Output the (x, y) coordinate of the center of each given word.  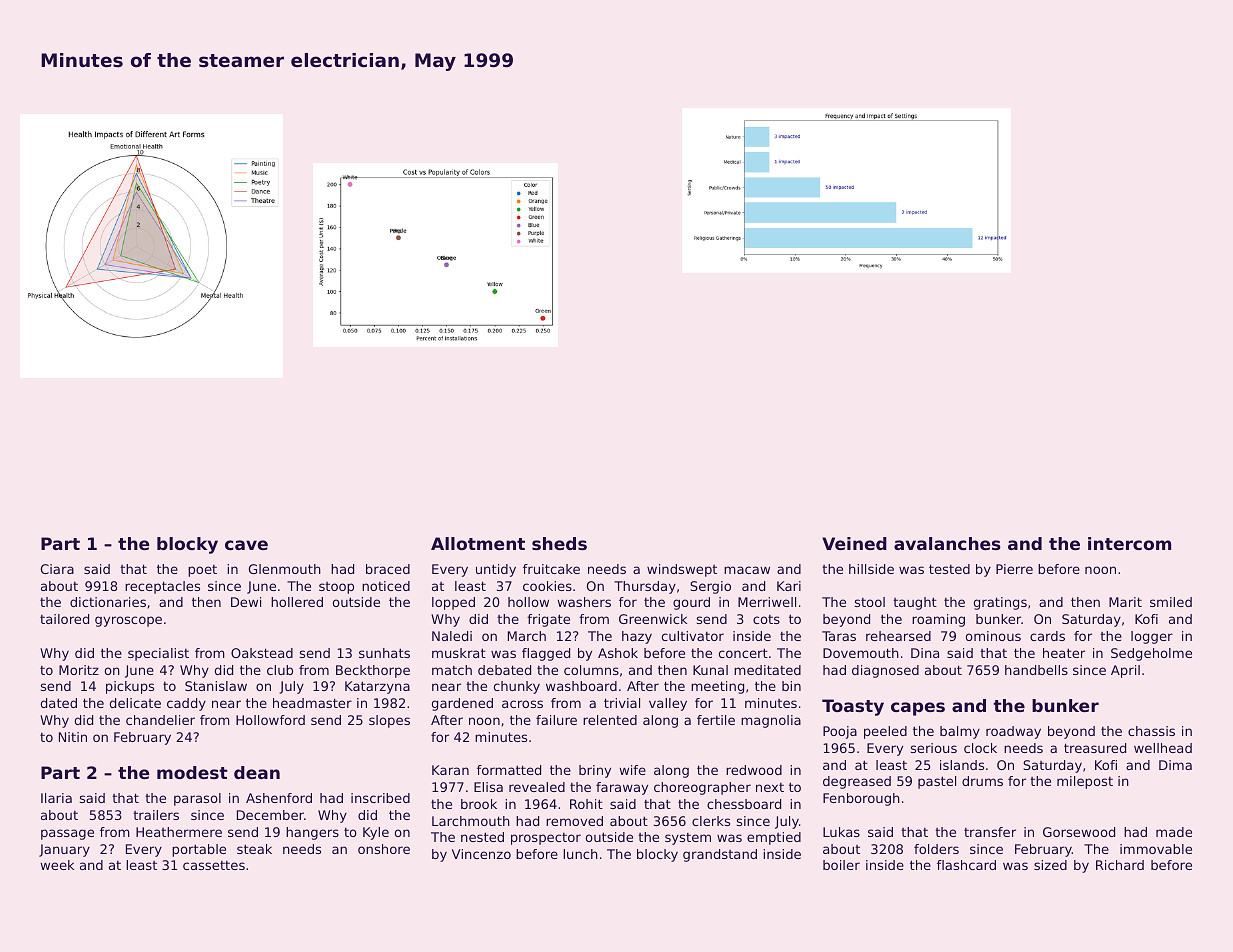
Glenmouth (285, 569)
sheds (559, 543)
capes (918, 709)
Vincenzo (481, 854)
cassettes (214, 865)
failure (556, 720)
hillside (871, 569)
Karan (450, 770)
